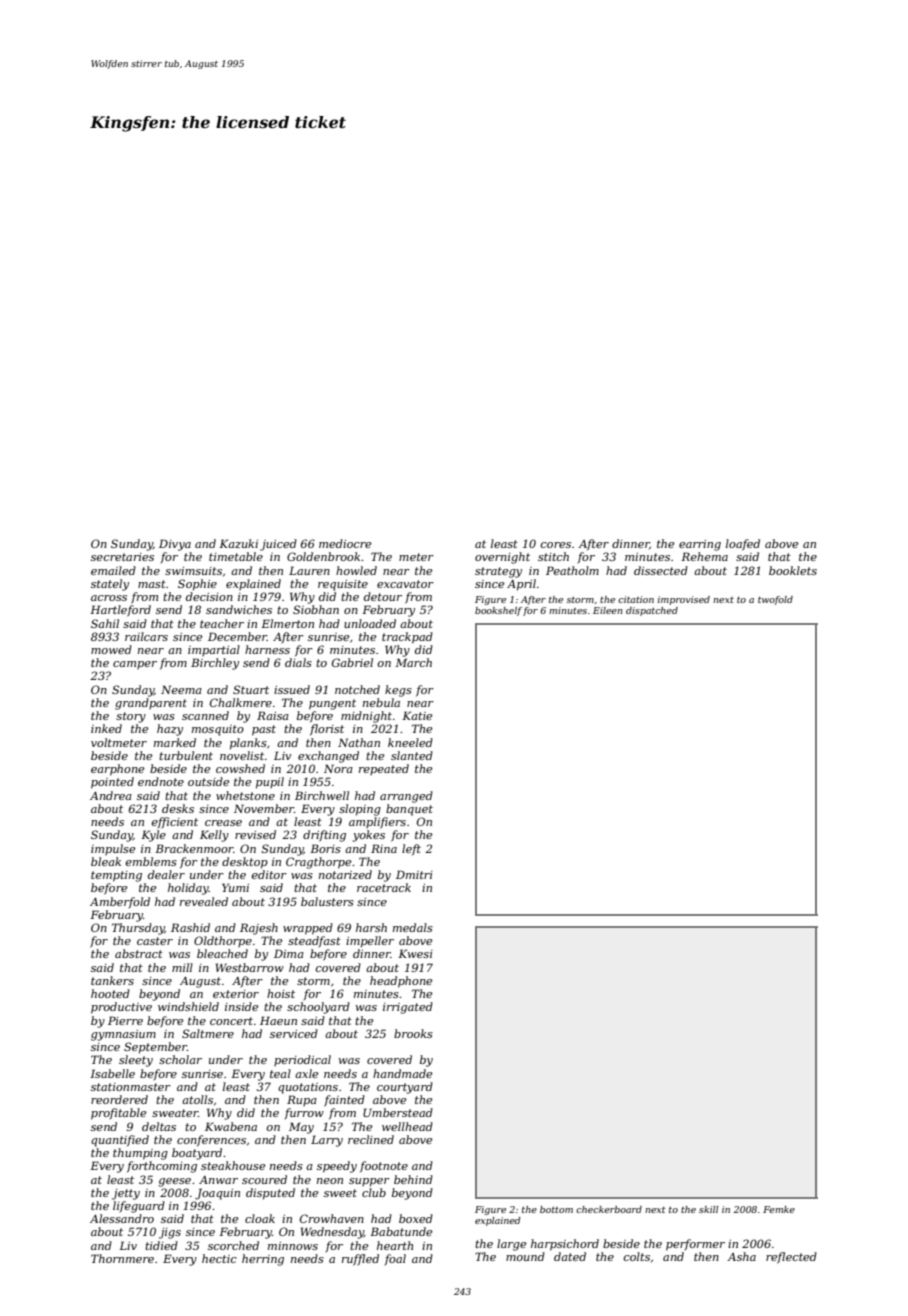 The image size is (908, 1316). I want to click on Stuart, so click(251, 689).
